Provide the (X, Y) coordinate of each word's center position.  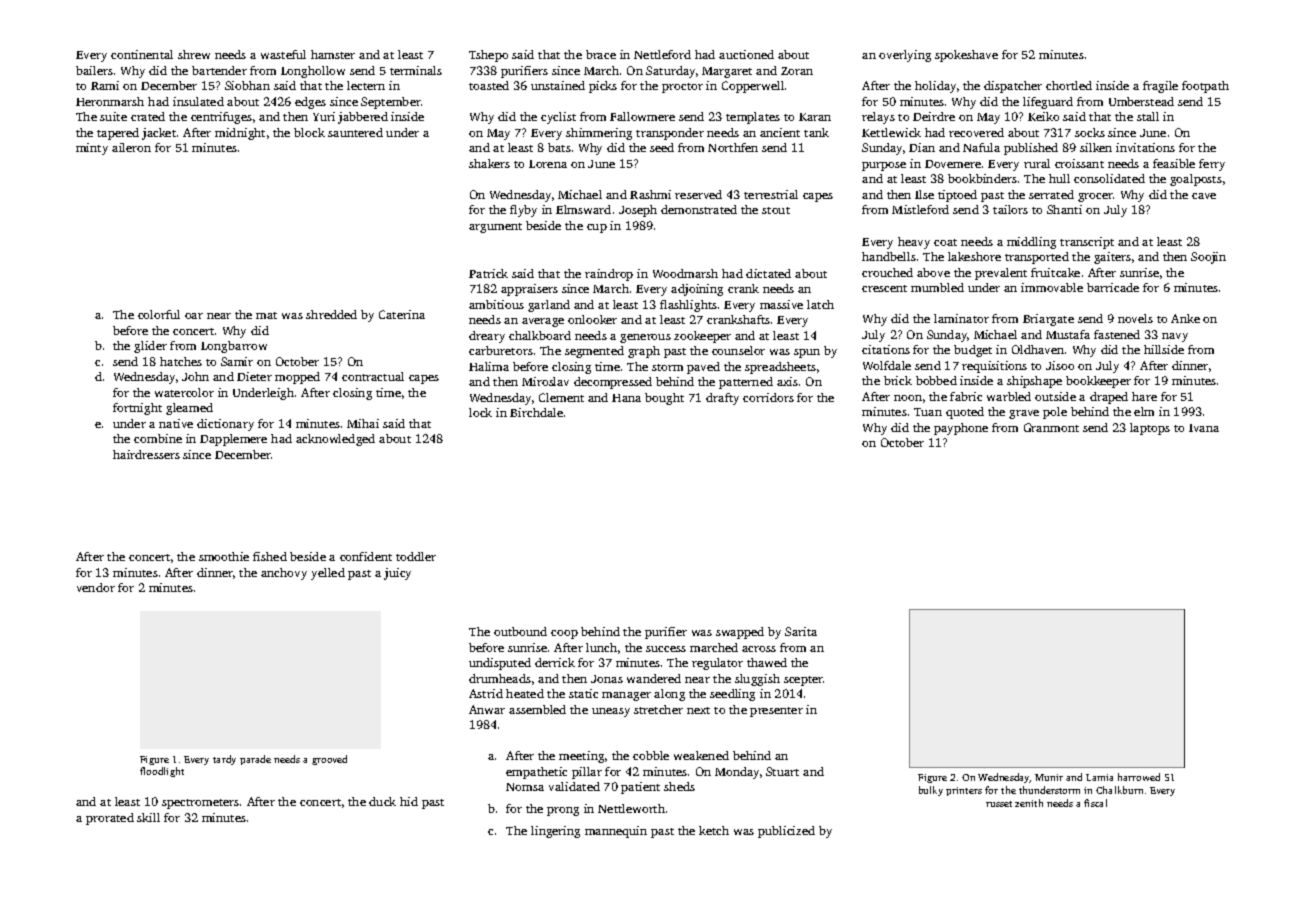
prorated (110, 819)
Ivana (1204, 428)
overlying (905, 56)
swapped (740, 633)
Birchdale (536, 412)
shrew (194, 54)
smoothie (224, 556)
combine (158, 438)
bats (559, 147)
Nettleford (662, 54)
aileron (131, 147)
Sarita (801, 631)
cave (1204, 196)
